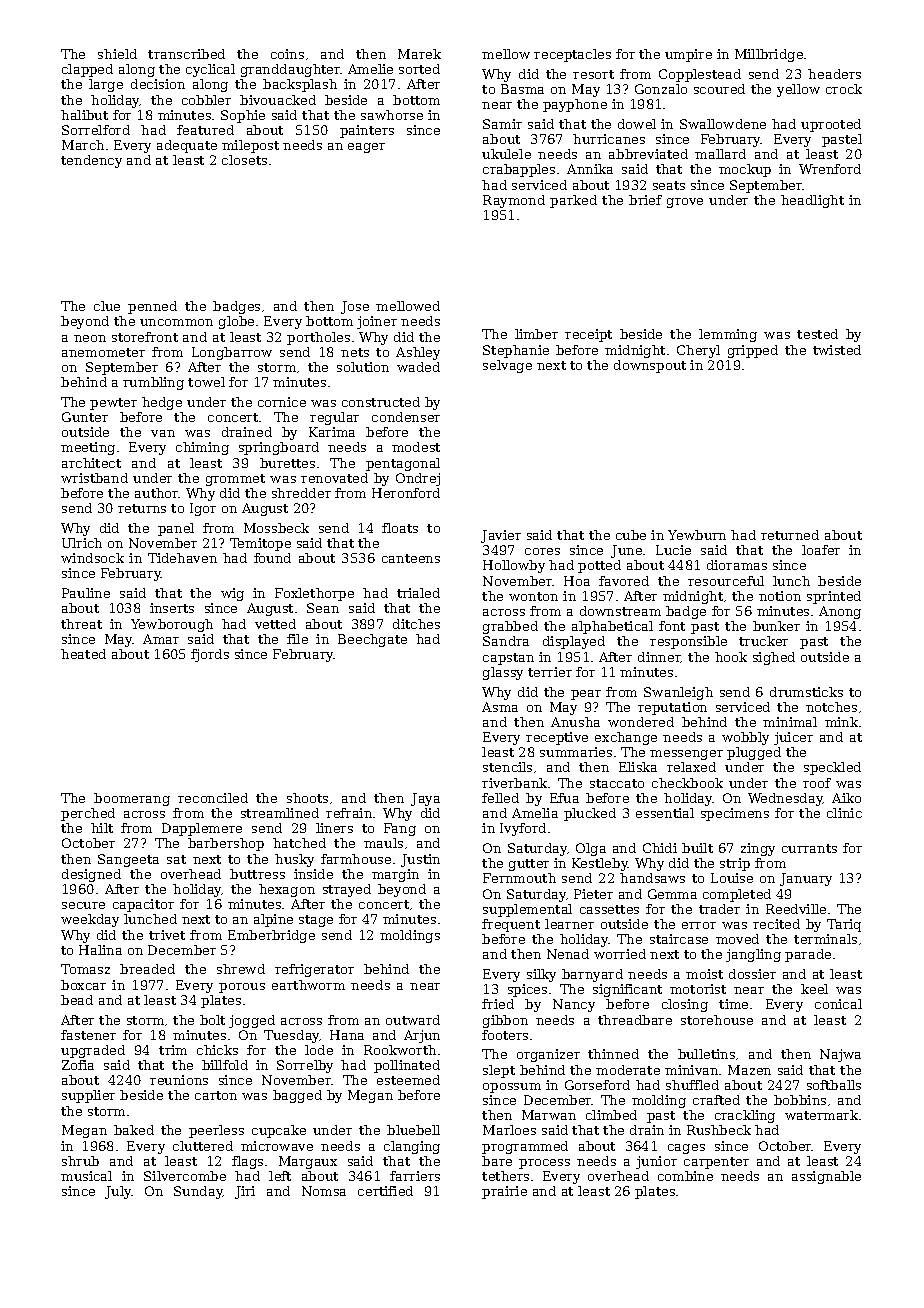 The height and width of the screenshot is (1308, 924). I want to click on sawhorse, so click(392, 115).
